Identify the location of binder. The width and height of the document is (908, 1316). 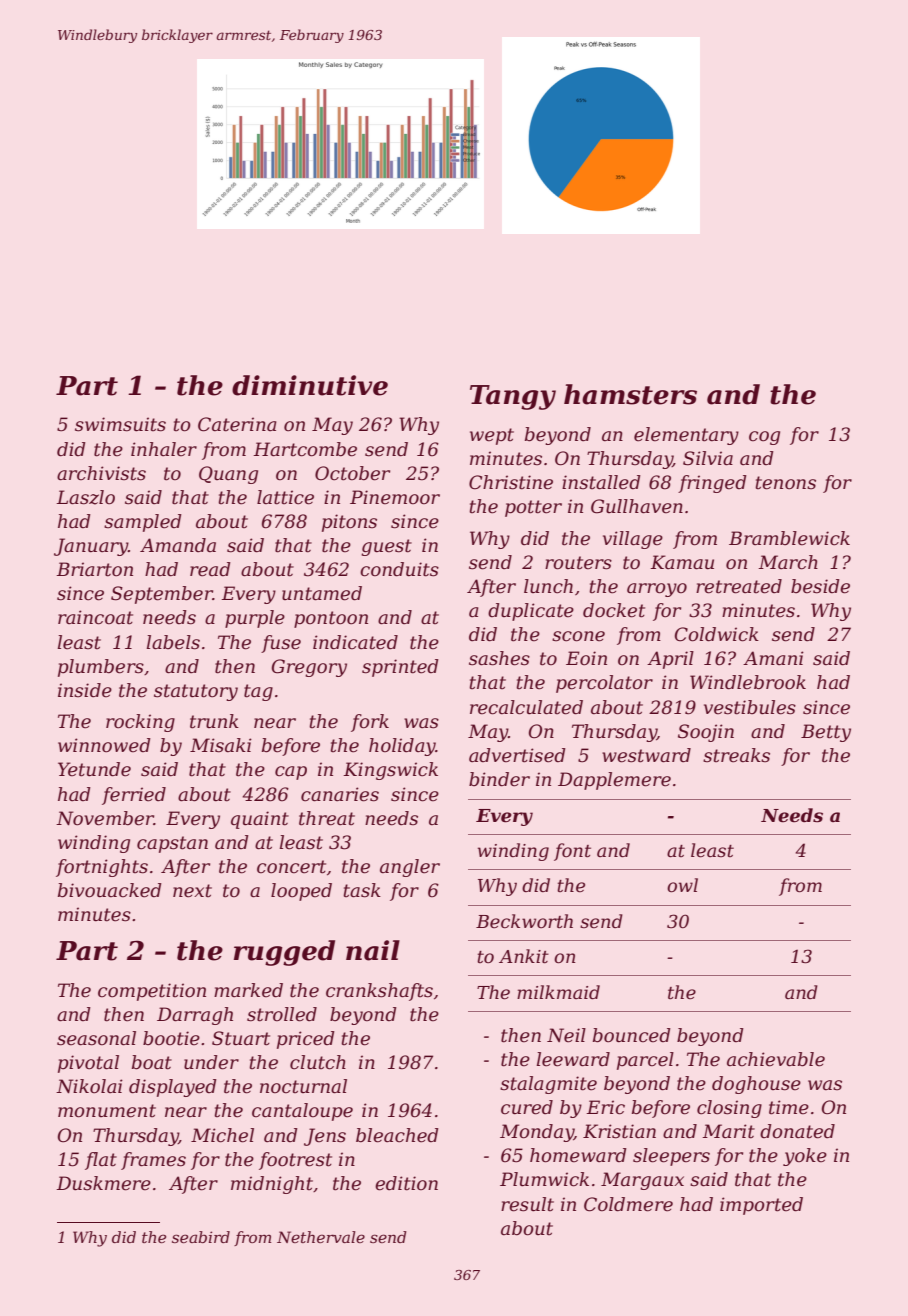
(499, 779).
